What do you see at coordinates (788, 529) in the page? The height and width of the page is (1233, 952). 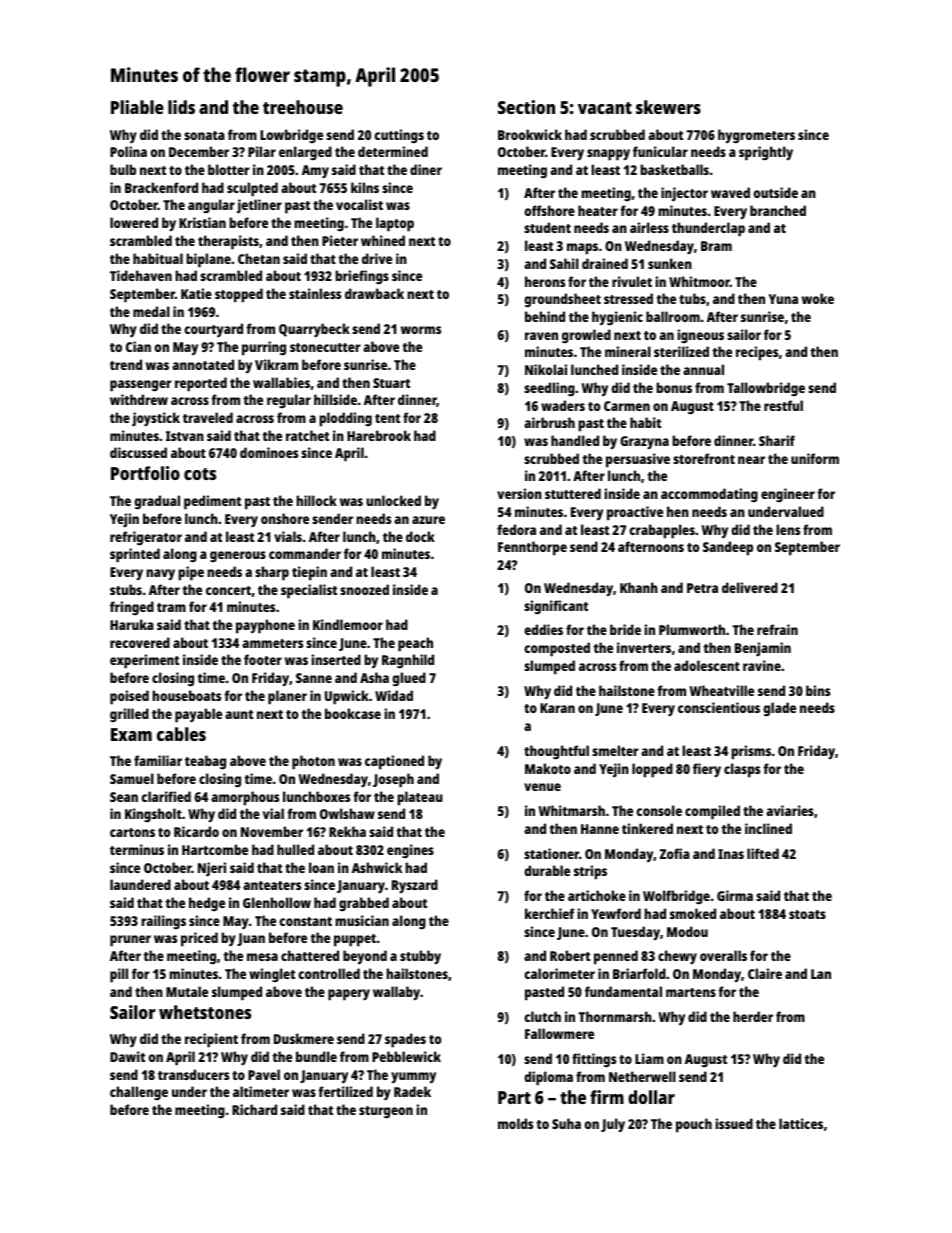 I see `lens` at bounding box center [788, 529].
